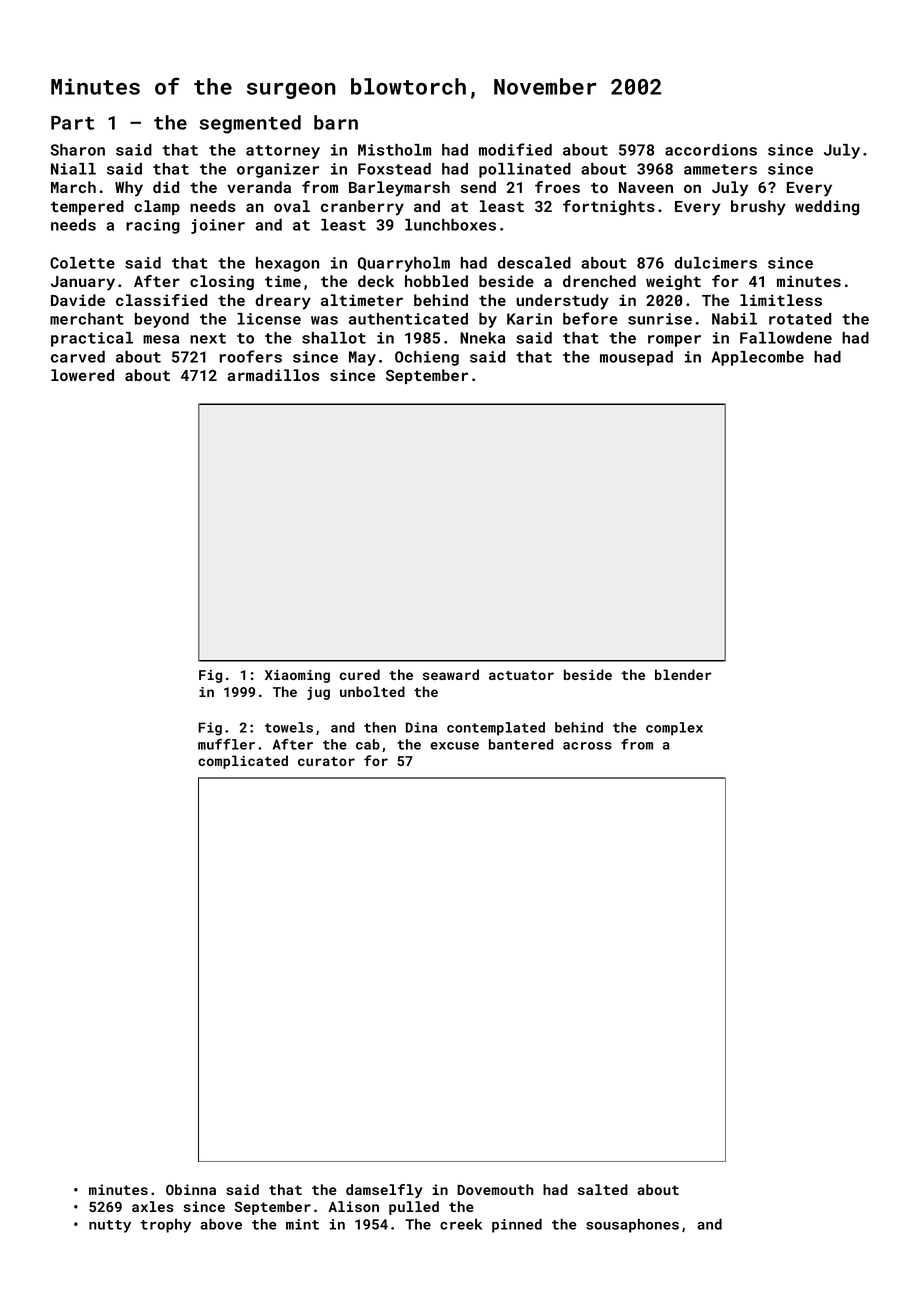  What do you see at coordinates (636, 358) in the screenshot?
I see `mousepad` at bounding box center [636, 358].
